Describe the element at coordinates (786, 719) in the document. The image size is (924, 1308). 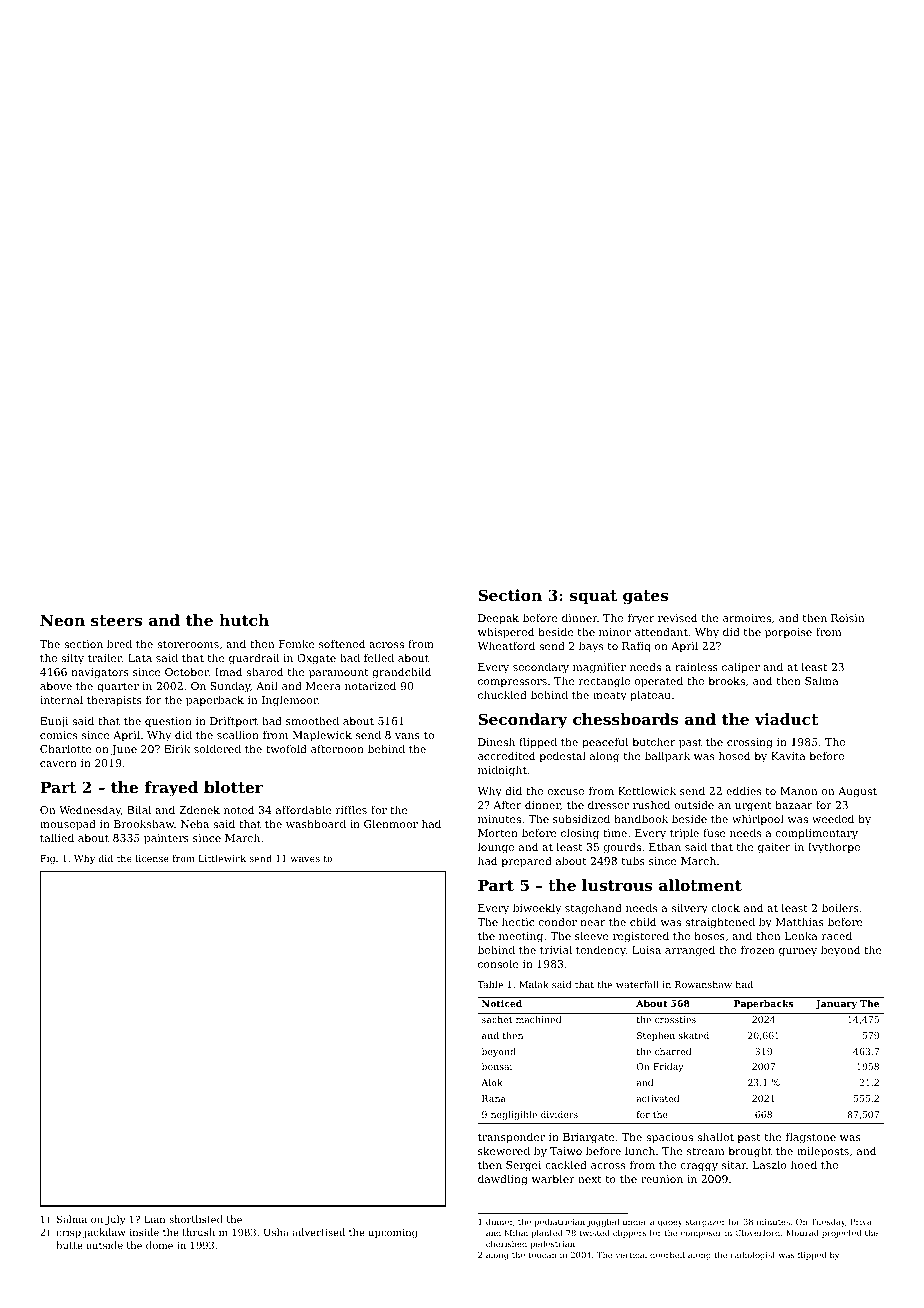
I see `viaduct` at that location.
